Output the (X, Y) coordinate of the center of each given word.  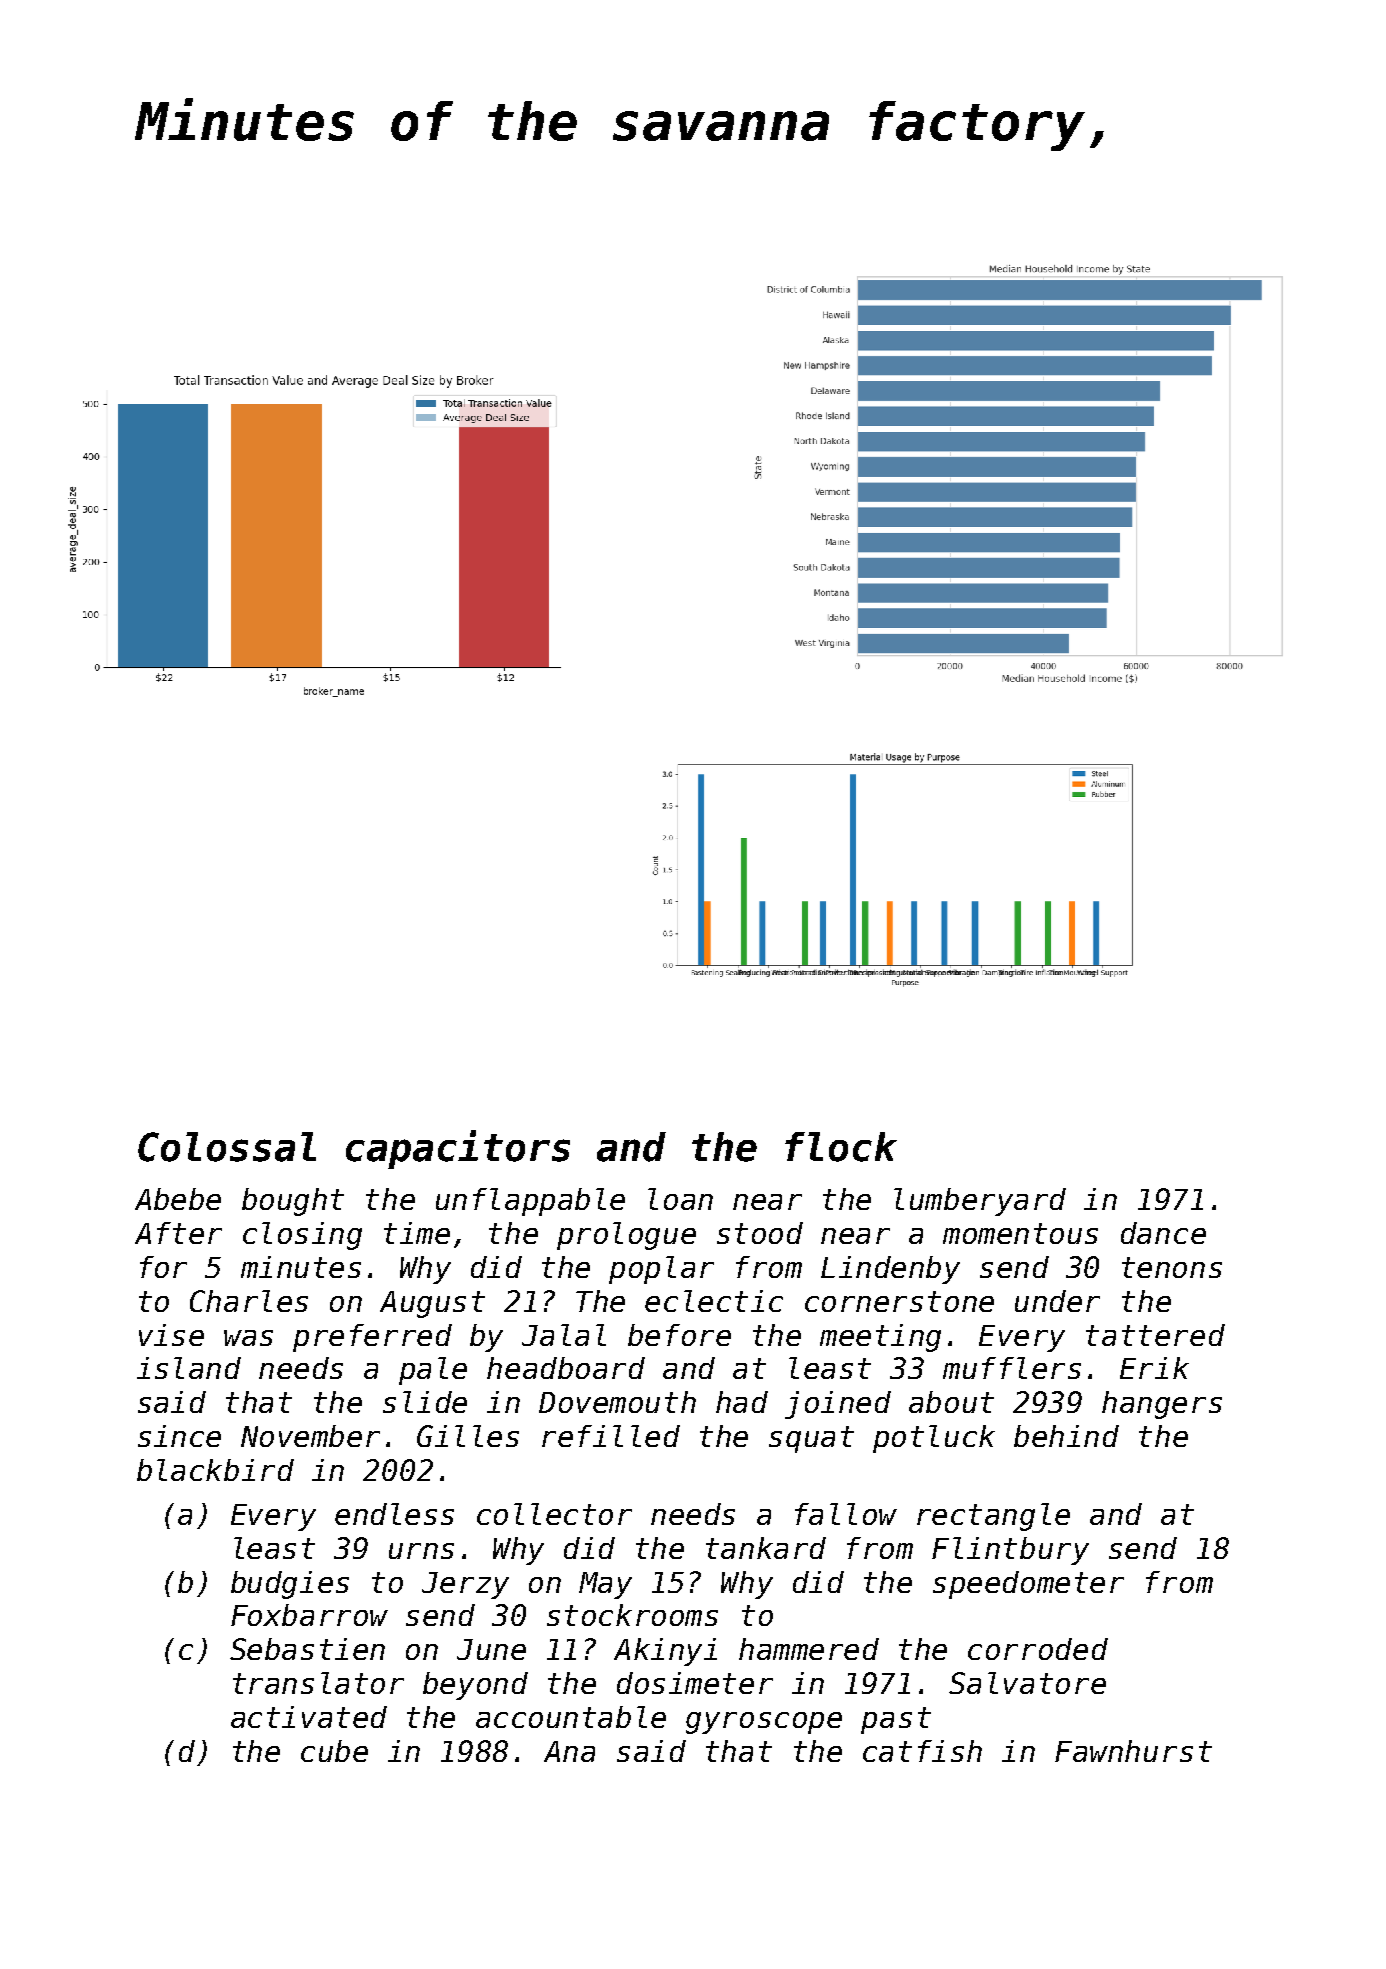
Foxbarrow (309, 1615)
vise (171, 1335)
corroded (1038, 1649)
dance (1163, 1233)
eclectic (714, 1301)
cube (334, 1751)
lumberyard (980, 1202)
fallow (846, 1514)
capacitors (458, 1149)
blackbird (215, 1470)
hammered (809, 1649)
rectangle (993, 1517)
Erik (1154, 1368)
